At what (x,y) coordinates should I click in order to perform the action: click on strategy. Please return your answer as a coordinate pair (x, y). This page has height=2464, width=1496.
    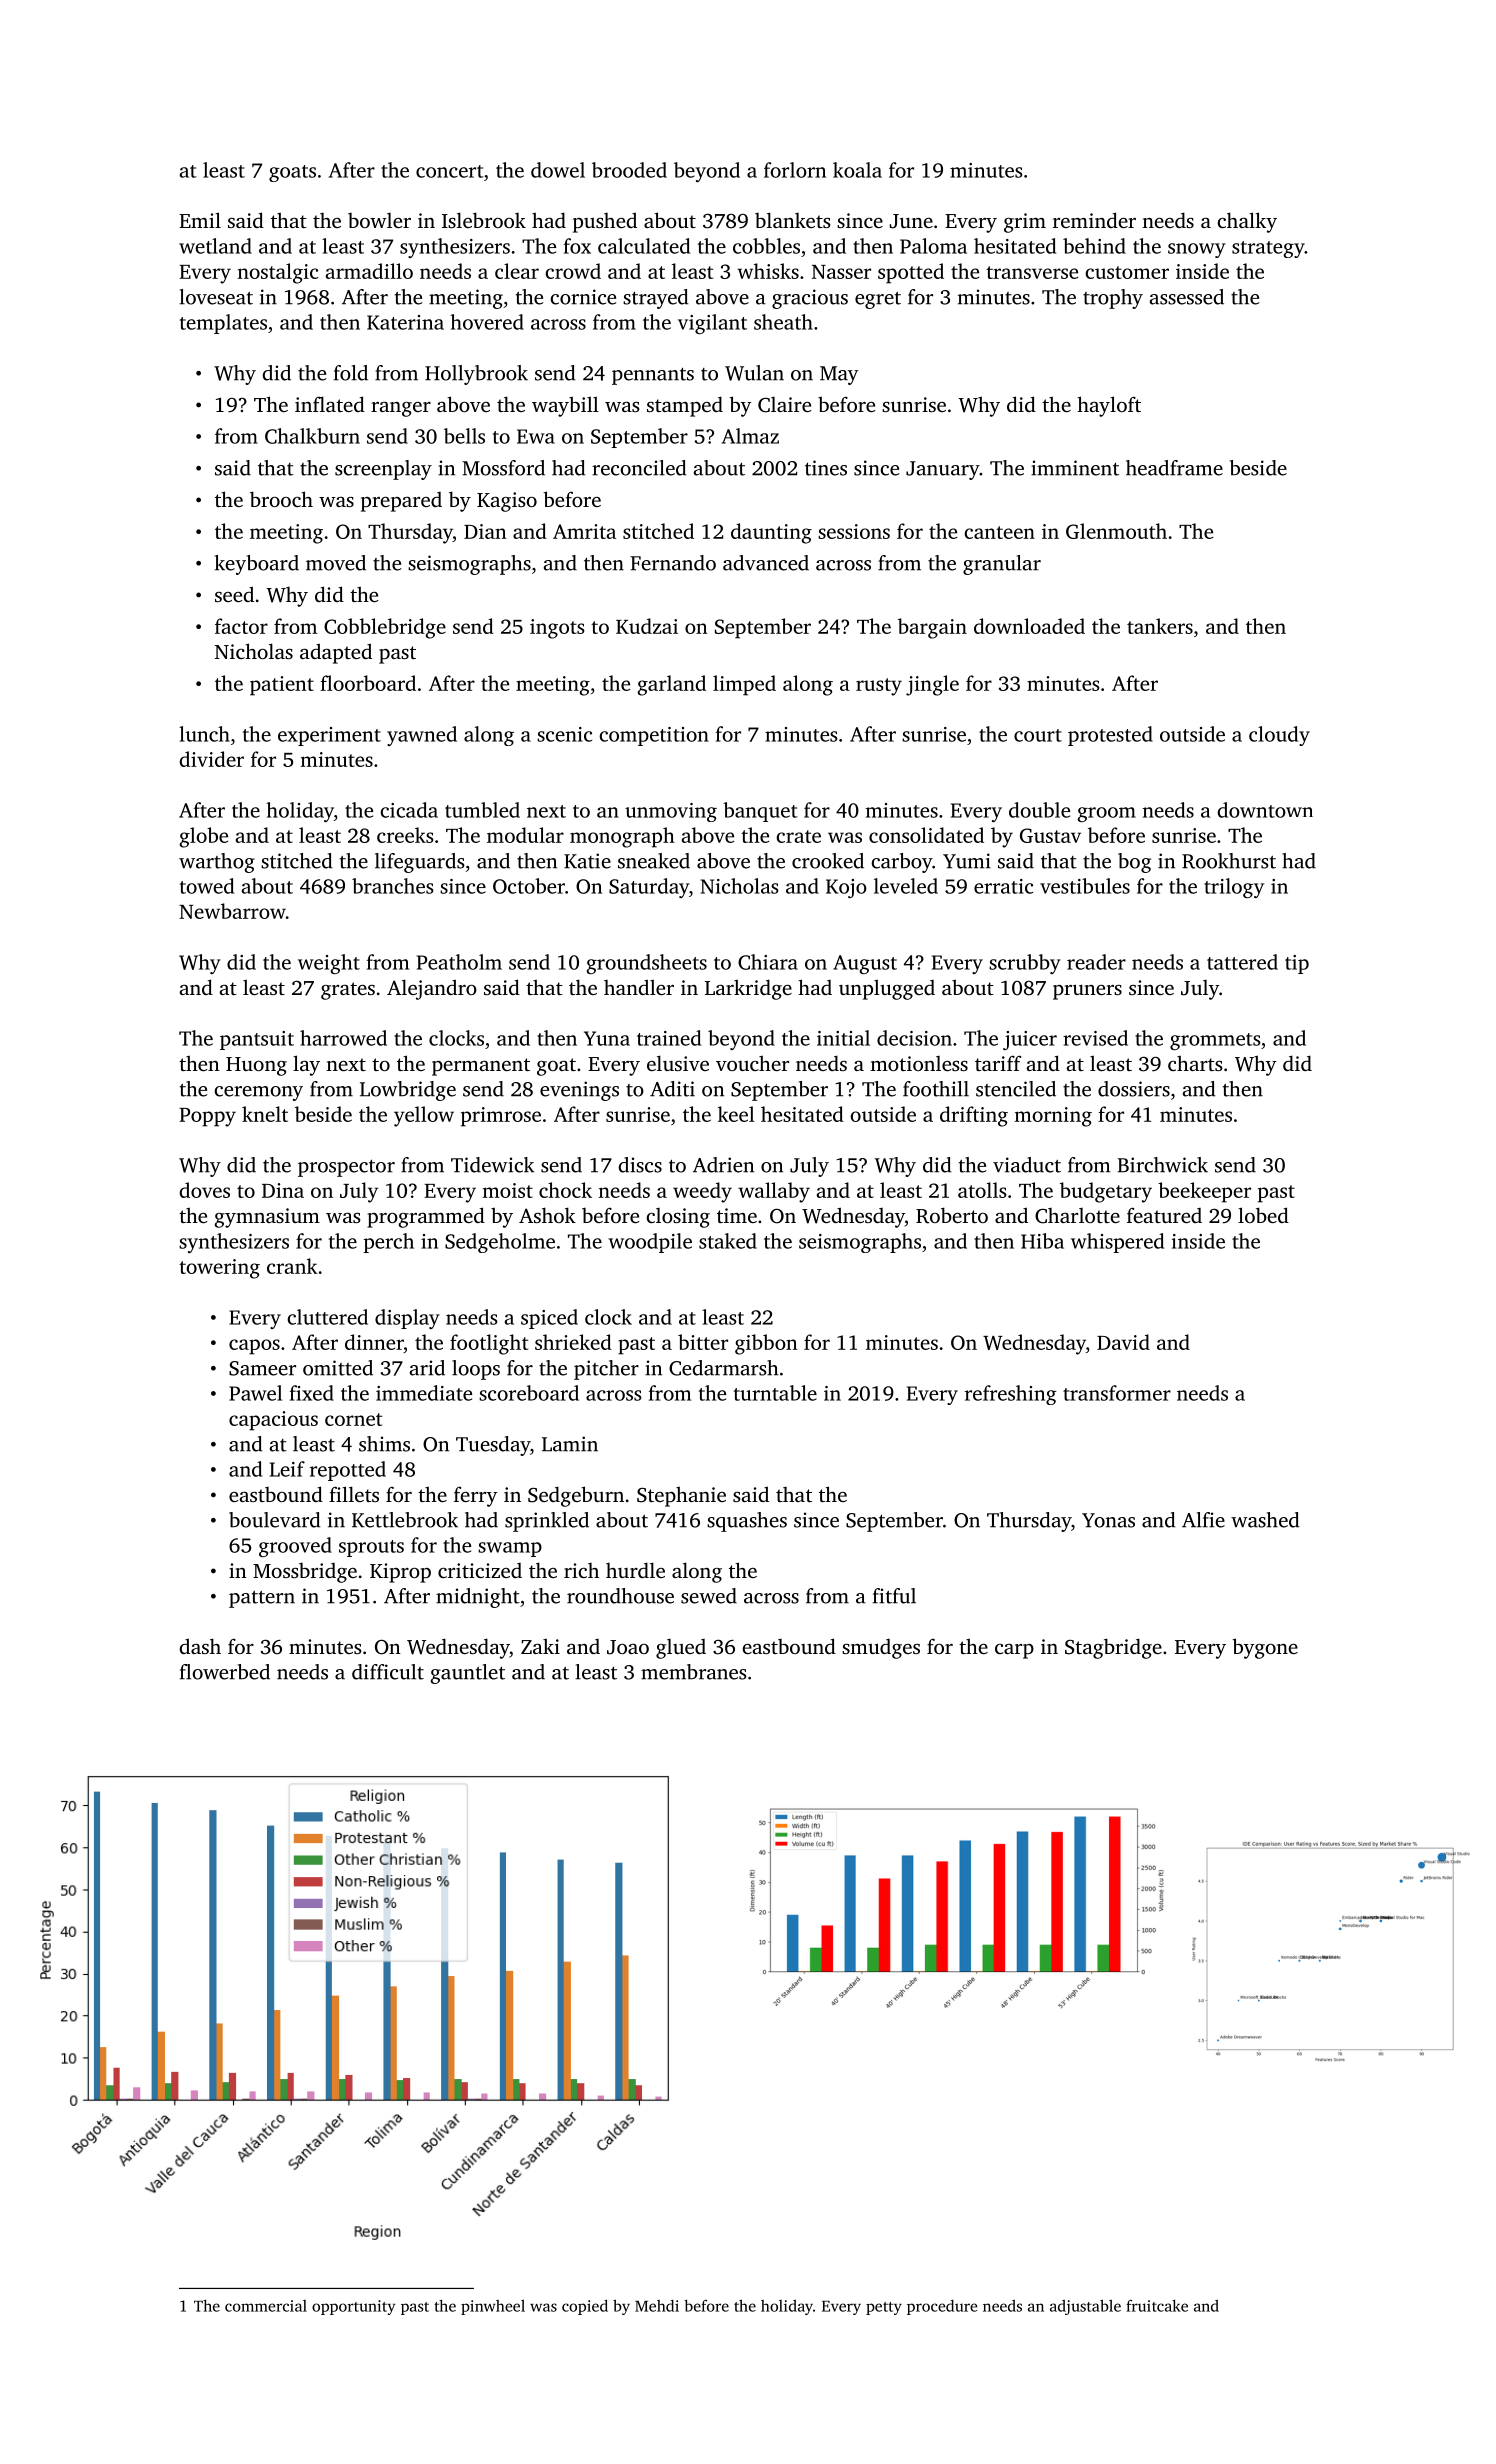
    Looking at the image, I should click on (1268, 249).
